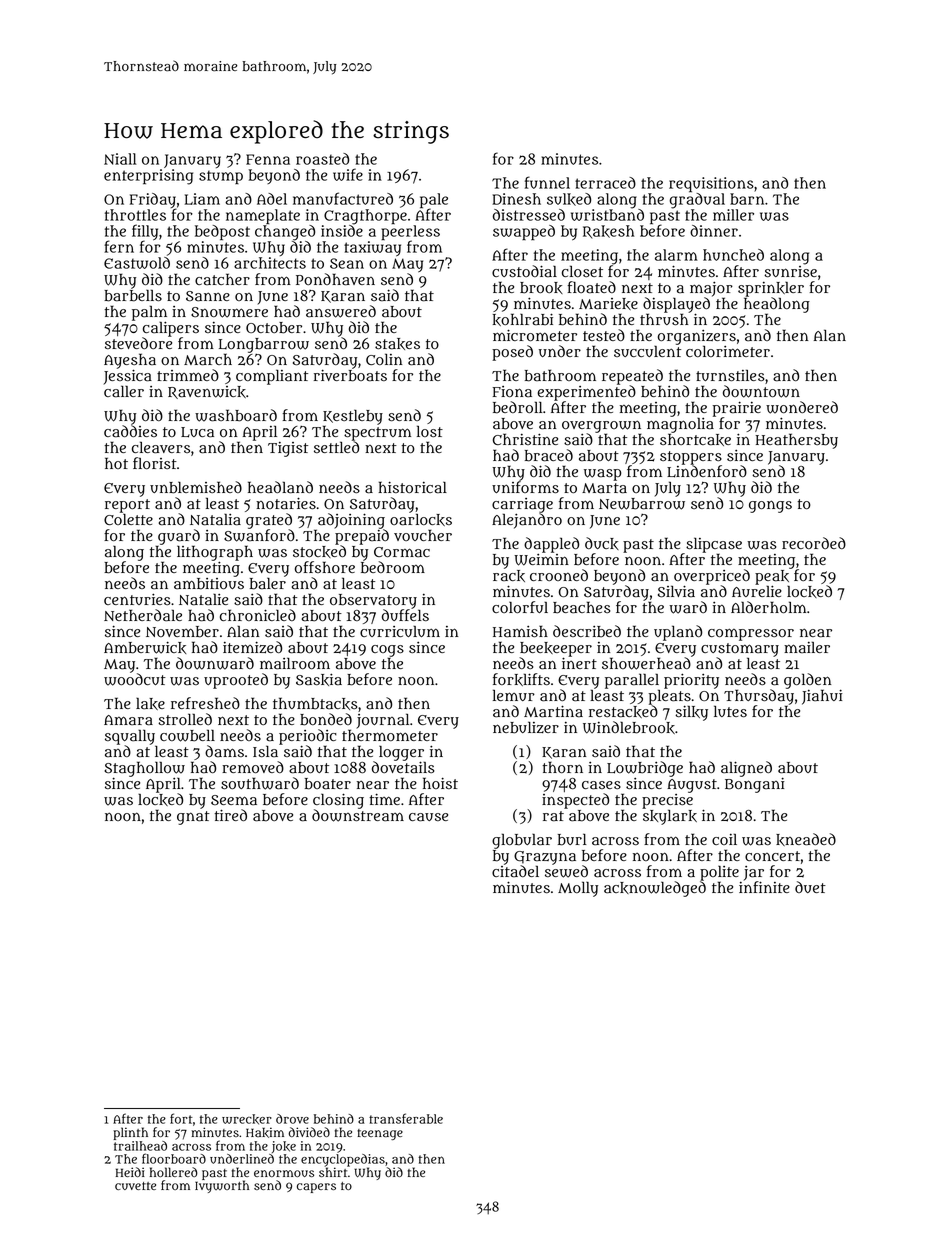 Image resolution: width=952 pixels, height=1233 pixels. I want to click on tired, so click(230, 815).
